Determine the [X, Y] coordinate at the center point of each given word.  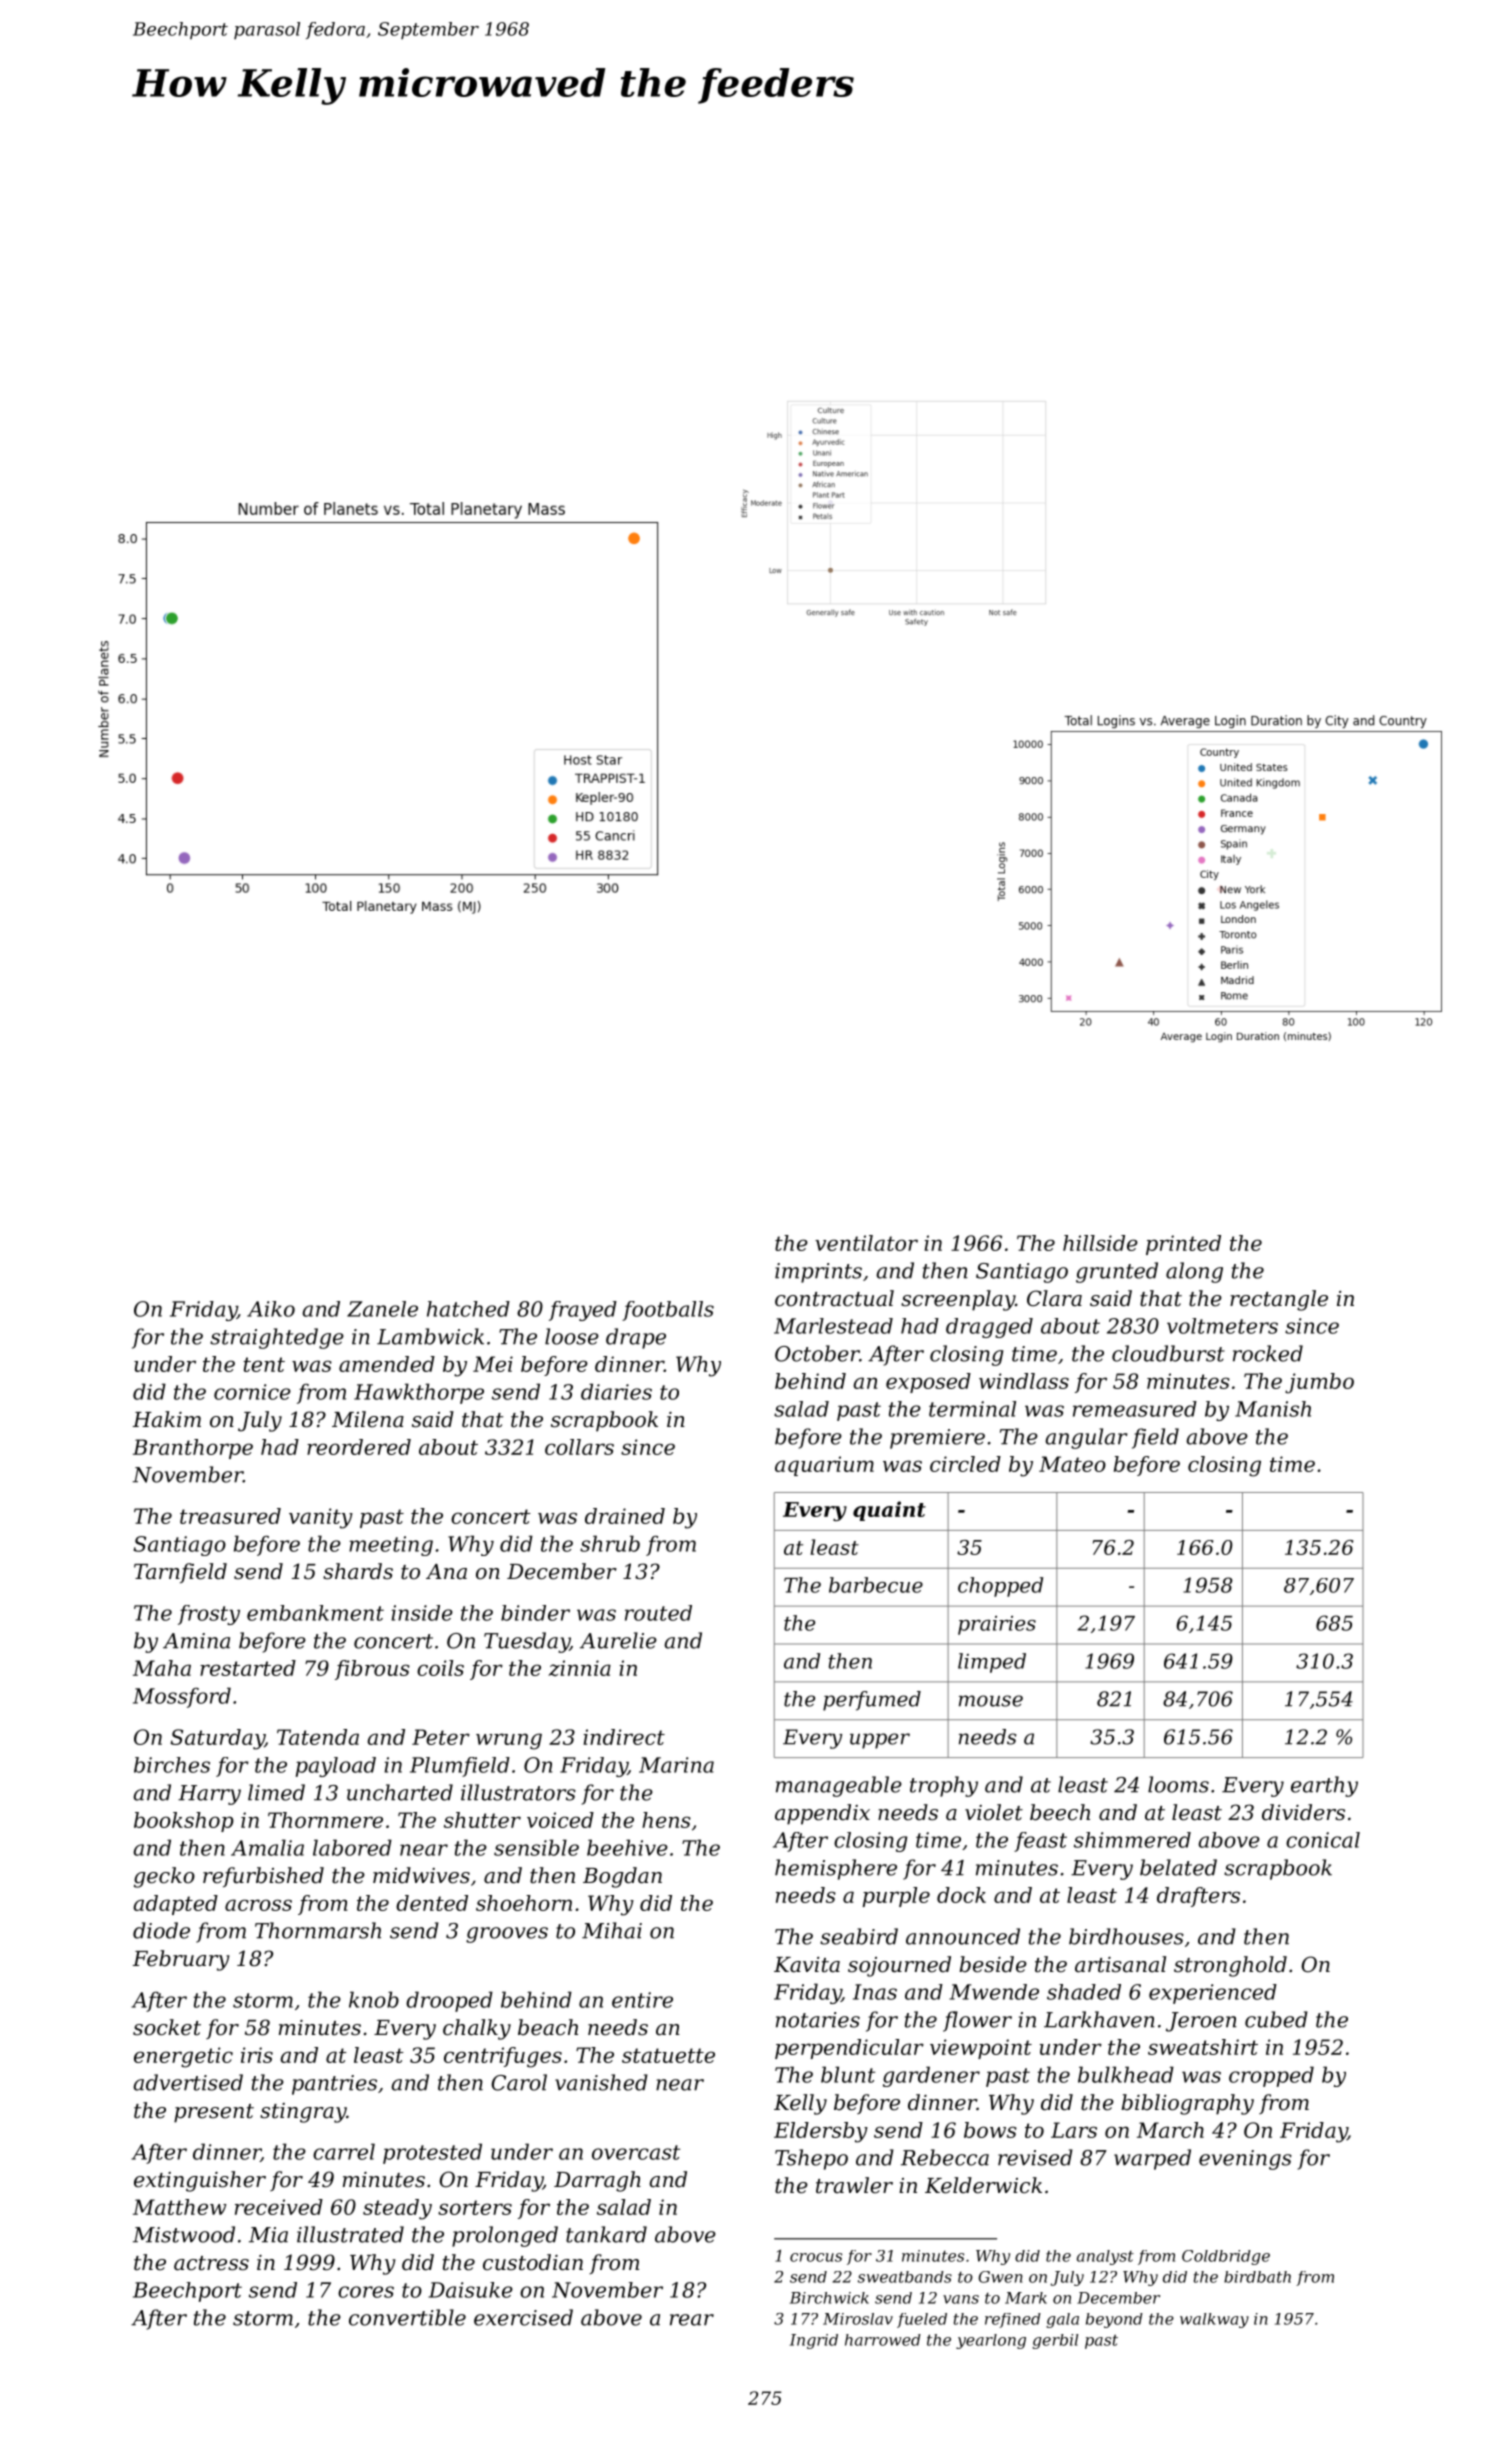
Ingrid [814, 2341]
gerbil [1055, 2341]
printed [1183, 1245]
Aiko [271, 1309]
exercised [523, 2317]
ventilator [866, 1243]
